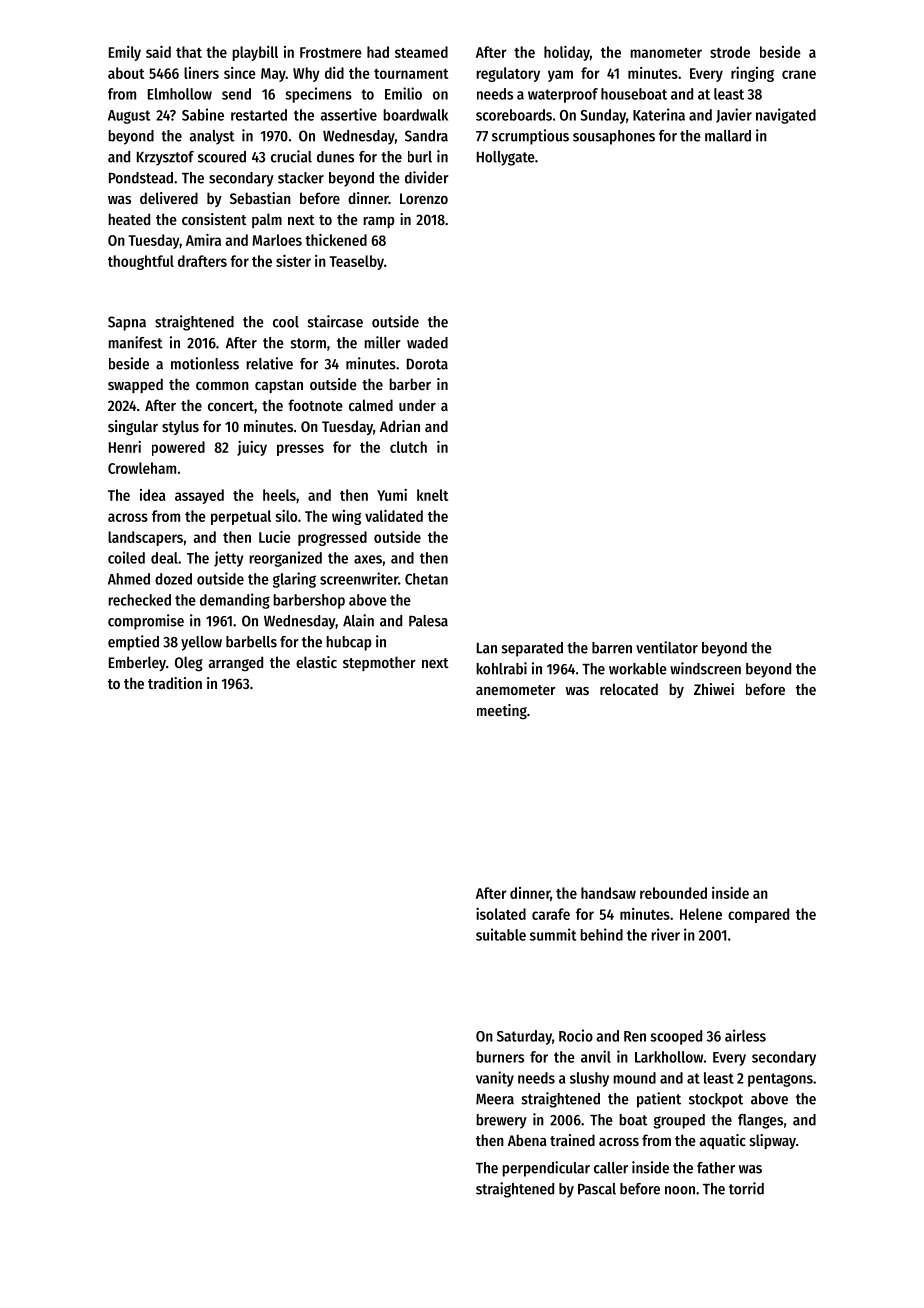 Image resolution: width=924 pixels, height=1308 pixels. Describe the element at coordinates (758, 915) in the image. I see `compared` at that location.
